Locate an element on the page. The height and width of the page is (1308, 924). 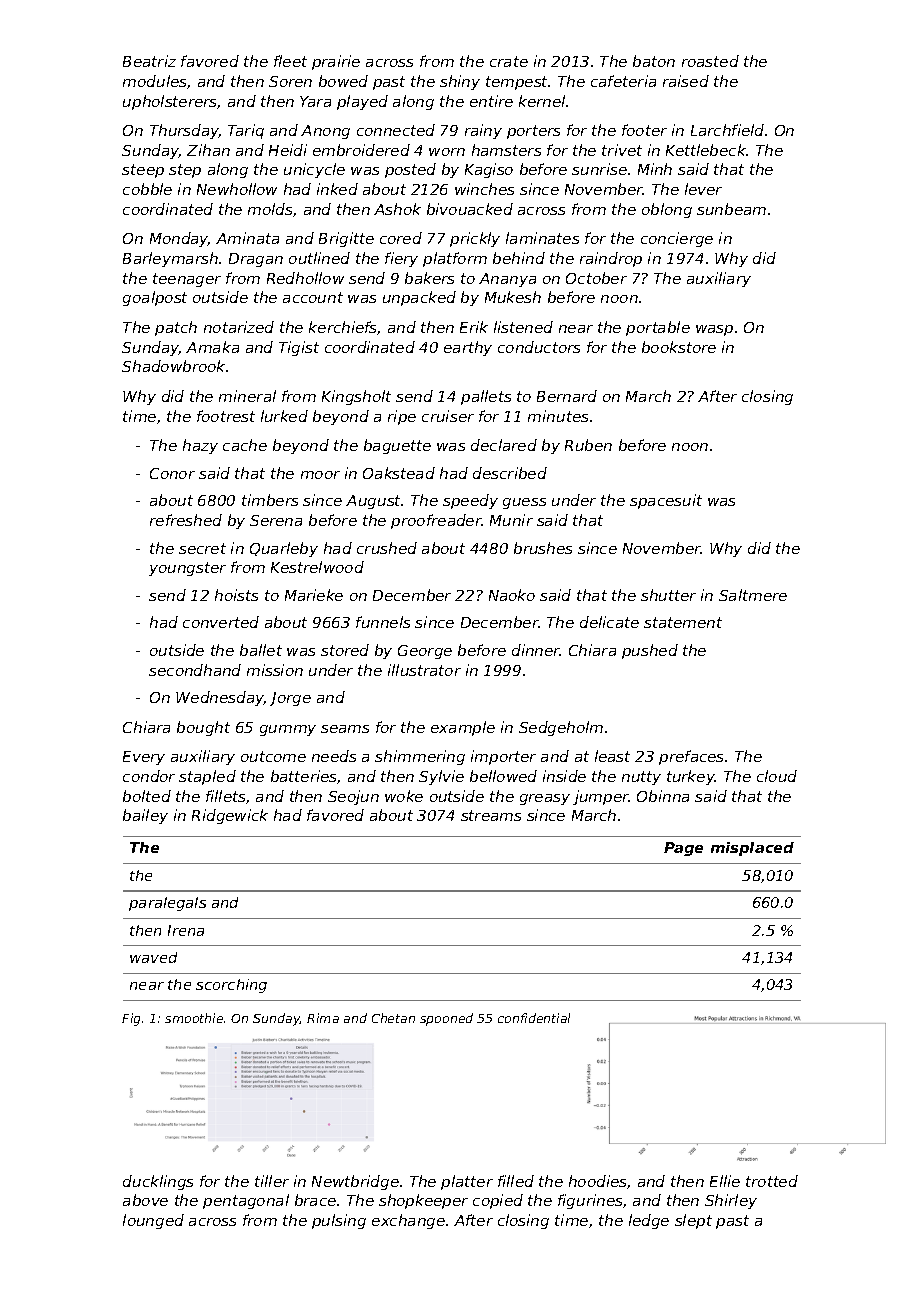
Newtbridge is located at coordinates (355, 1182).
